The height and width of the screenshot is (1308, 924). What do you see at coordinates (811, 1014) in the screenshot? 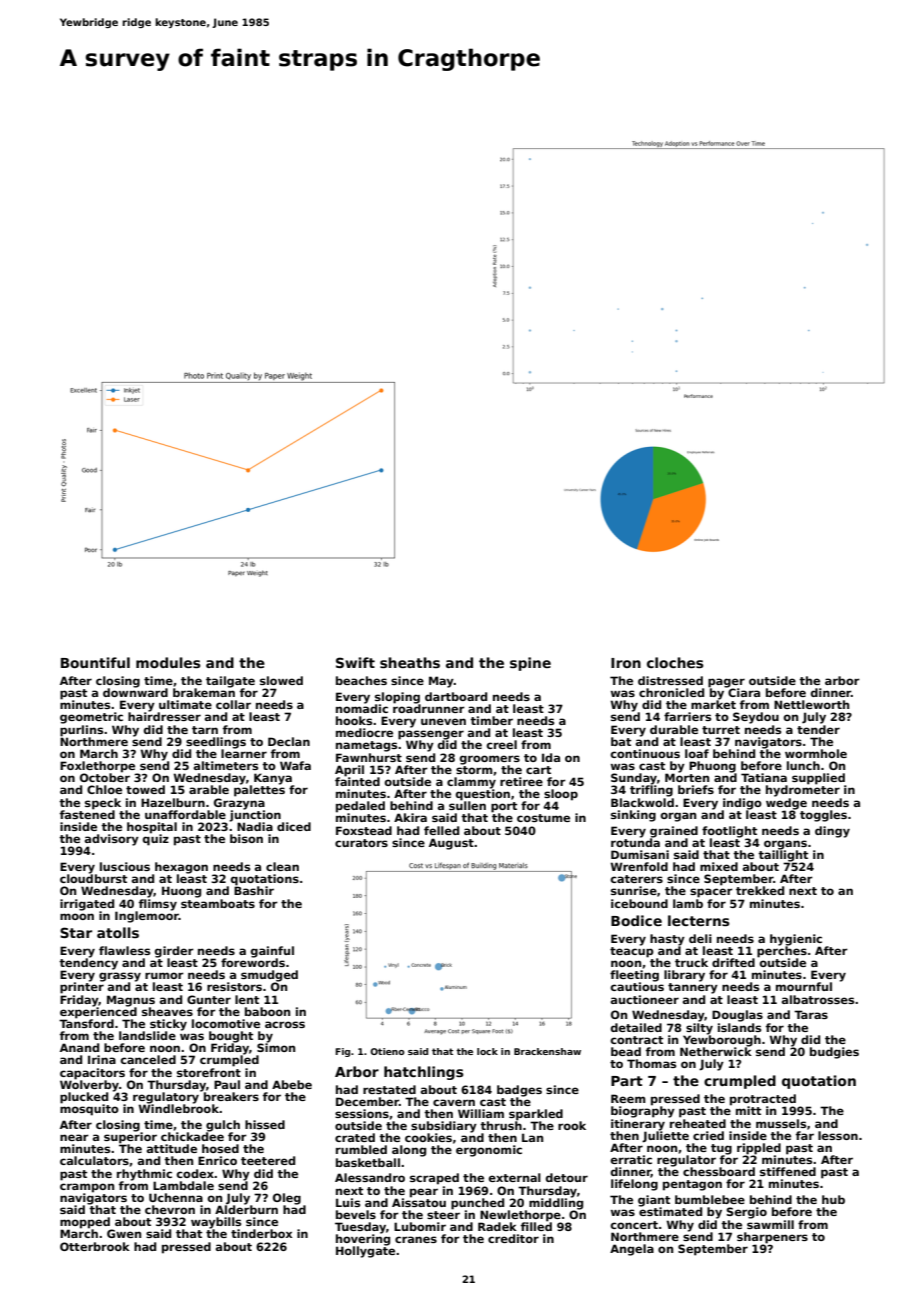
I see `Taras` at bounding box center [811, 1014].
